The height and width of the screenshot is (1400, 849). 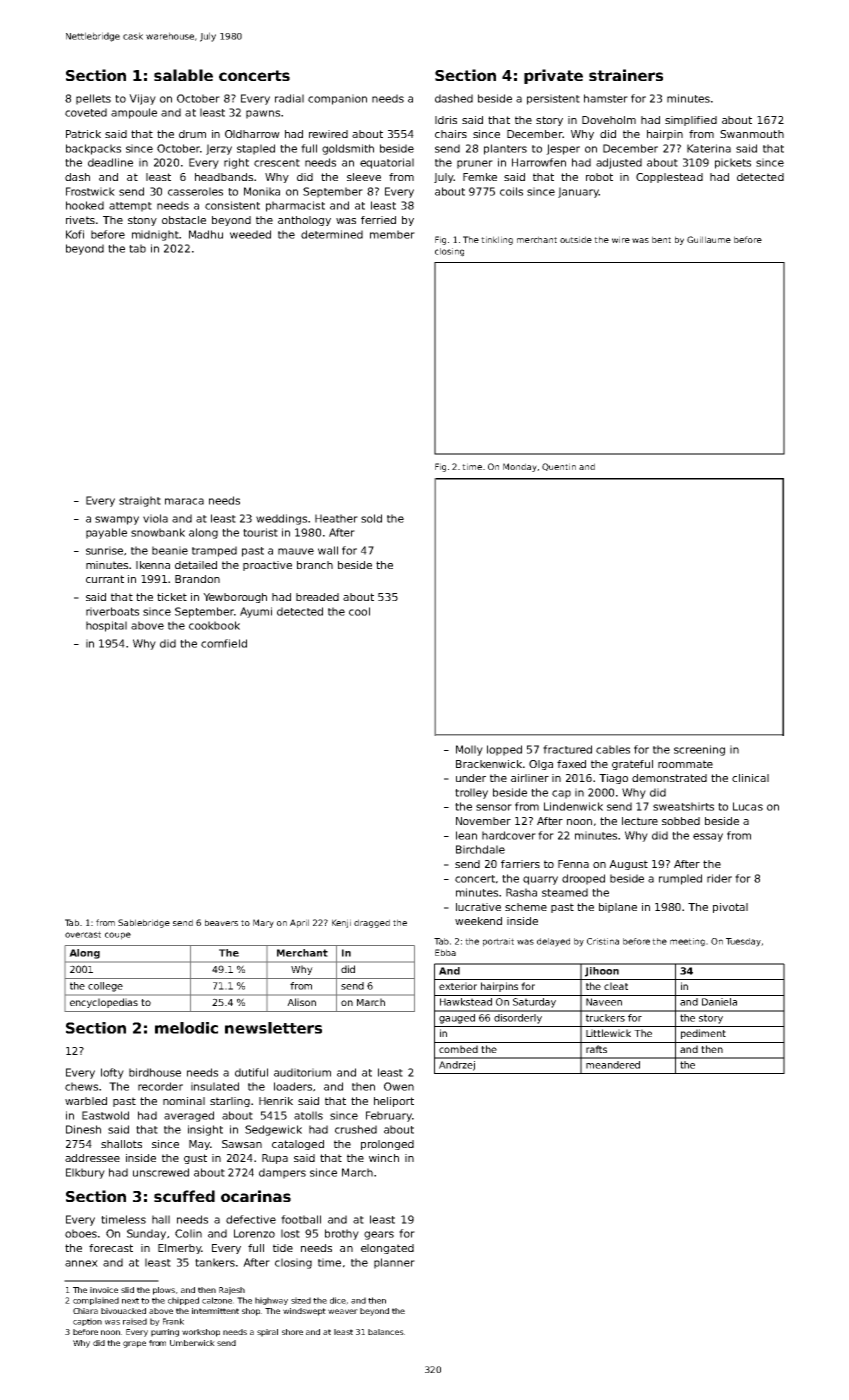 What do you see at coordinates (699, 750) in the screenshot?
I see `screening` at bounding box center [699, 750].
